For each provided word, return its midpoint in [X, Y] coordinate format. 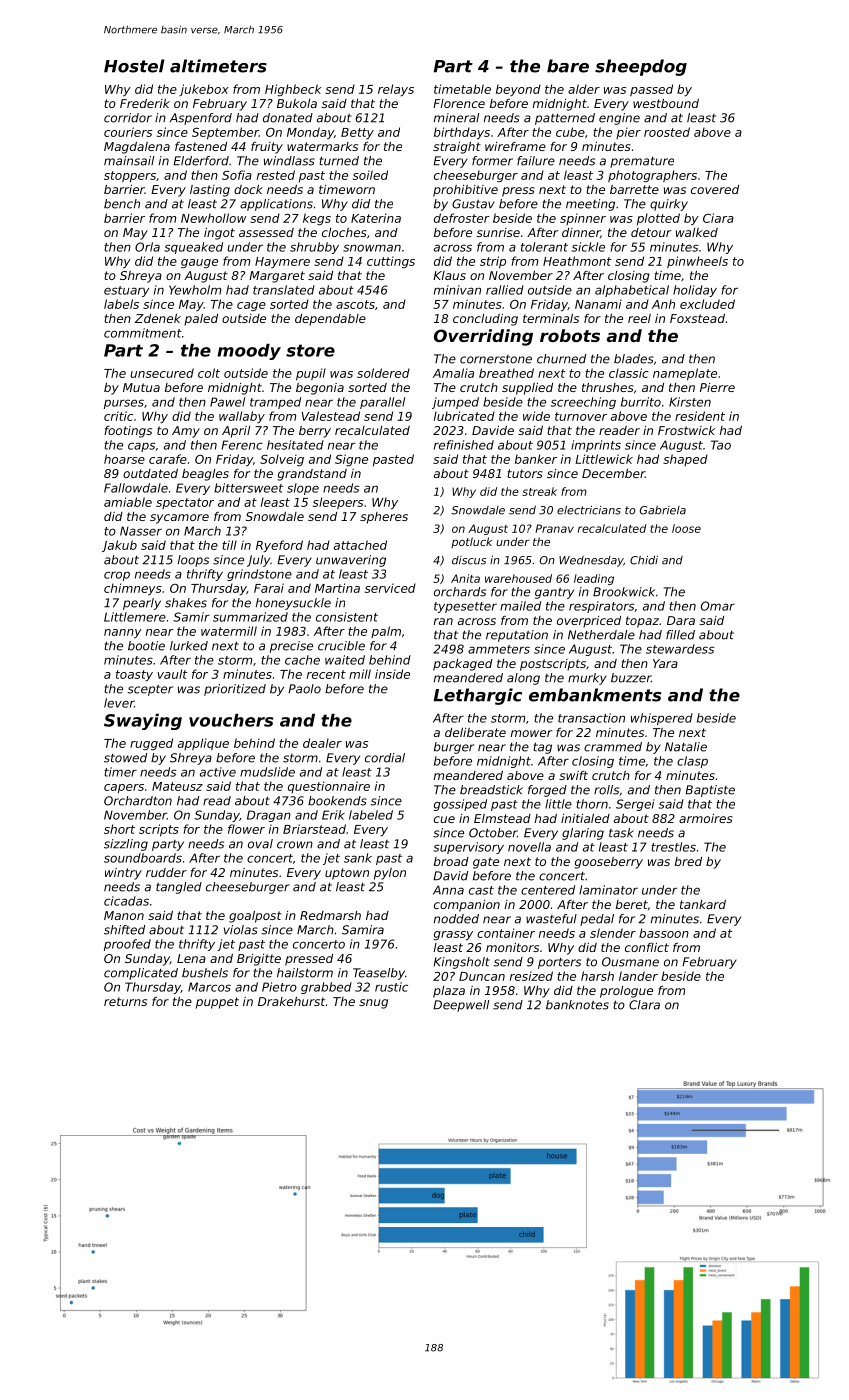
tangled [179, 888]
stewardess [680, 649]
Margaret [277, 277]
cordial [385, 758]
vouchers [231, 720]
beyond [518, 90]
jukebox [204, 90]
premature [642, 162]
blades [634, 359]
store [310, 350]
